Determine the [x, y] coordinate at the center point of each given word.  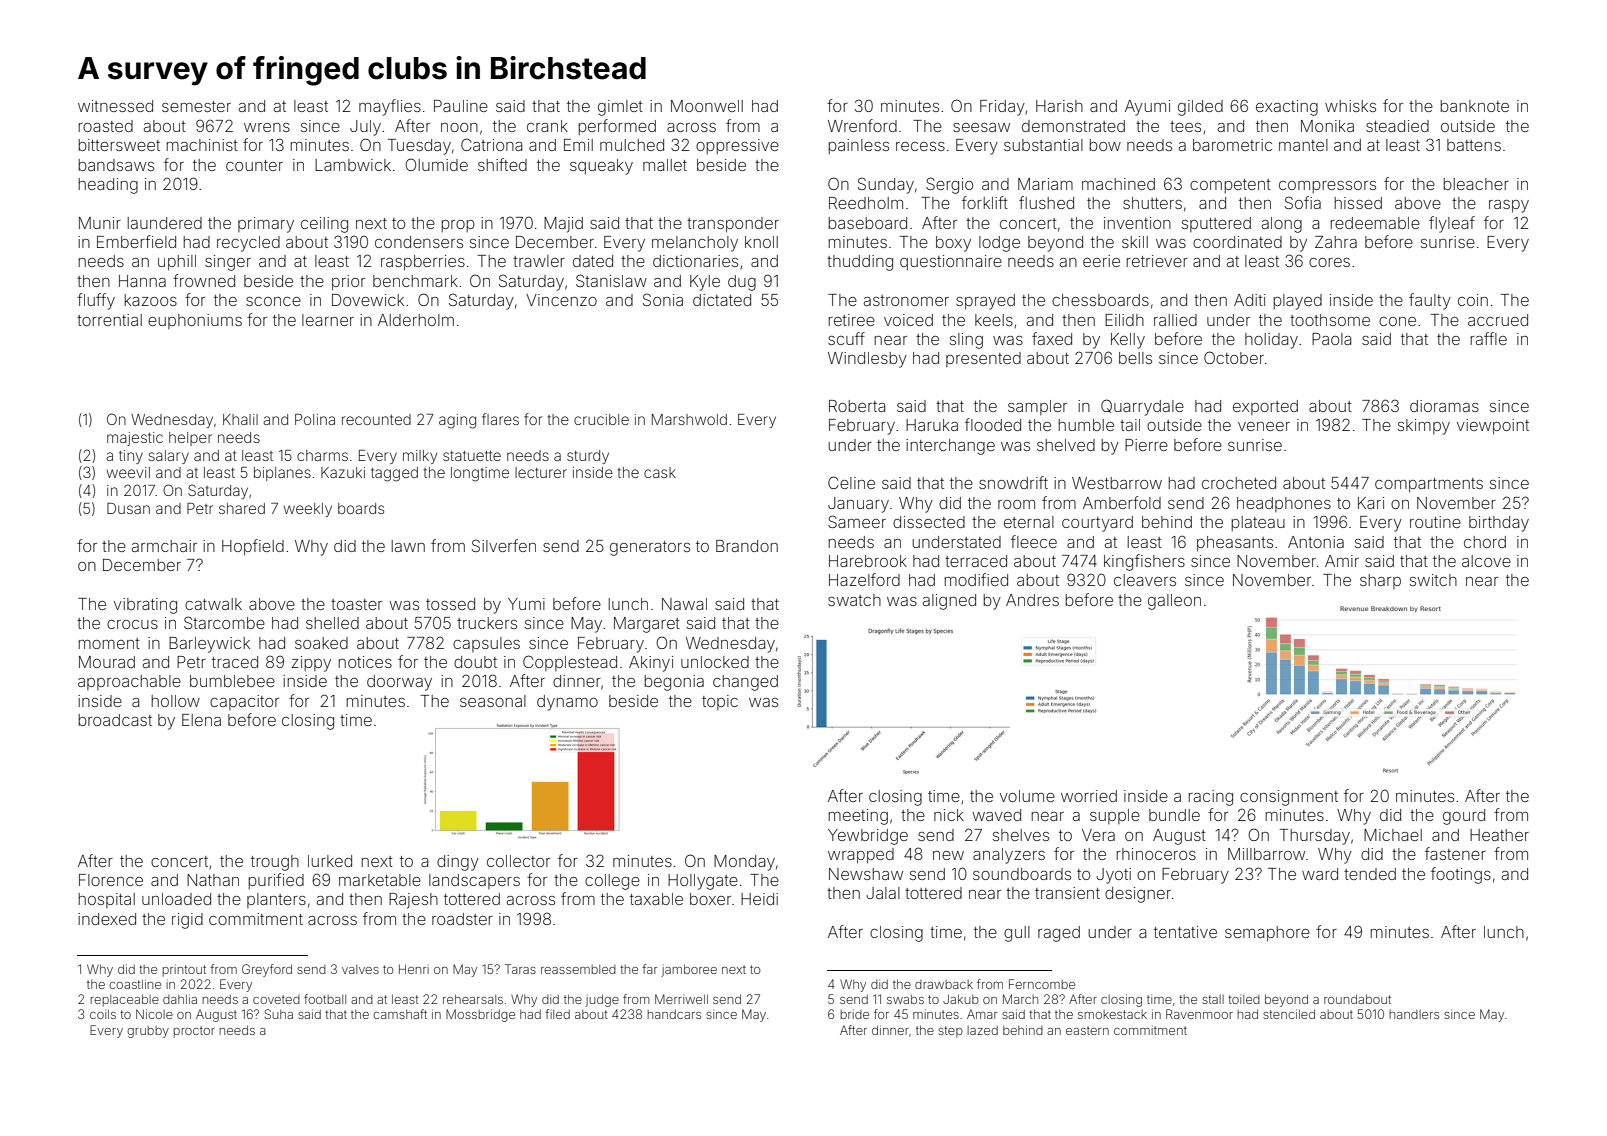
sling [966, 341]
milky [420, 457]
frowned [204, 280]
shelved [1066, 445]
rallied [1175, 320]
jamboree [689, 970]
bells [1135, 358]
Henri [414, 969]
